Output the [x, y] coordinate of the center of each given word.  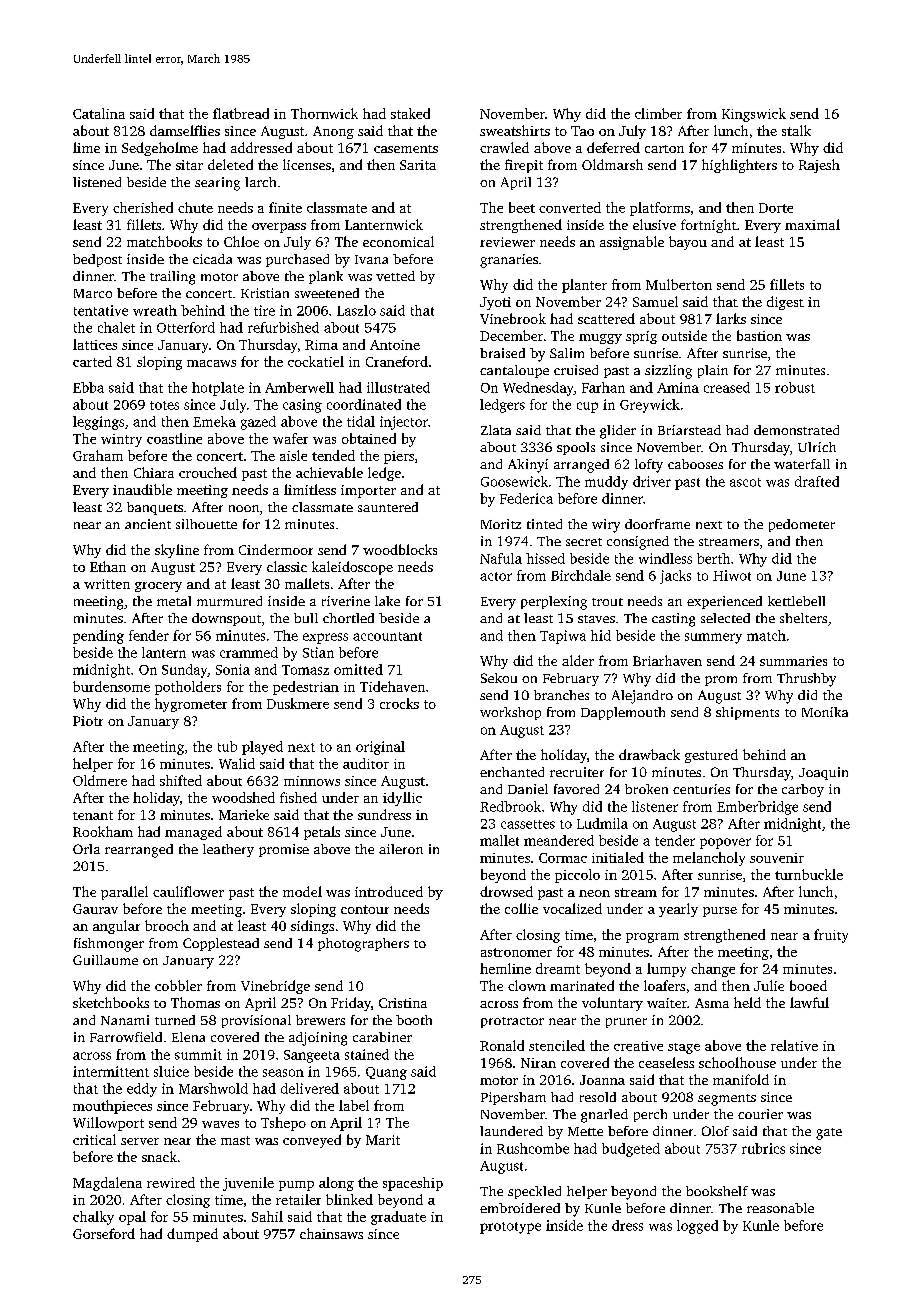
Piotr [88, 721]
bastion [759, 335]
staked [410, 113]
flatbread [241, 113]
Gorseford [104, 1233]
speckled [534, 1192]
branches [561, 695]
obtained [369, 438]
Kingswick [754, 115]
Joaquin [823, 773]
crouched [208, 472]
